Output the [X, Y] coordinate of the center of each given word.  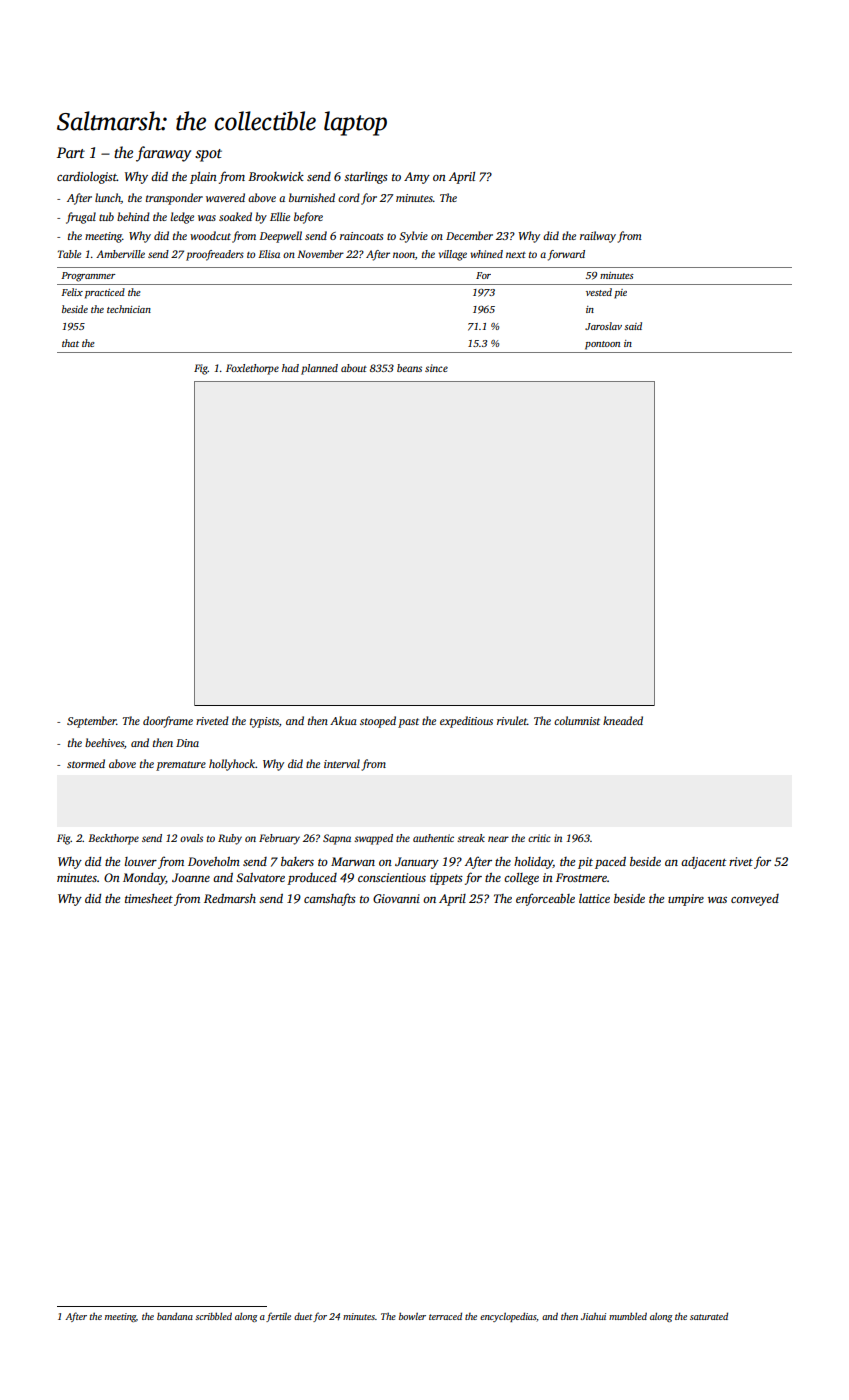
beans [409, 368]
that [70, 343]
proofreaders [215, 255]
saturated [709, 1316]
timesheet [149, 898]
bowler [412, 1316]
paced [610, 863]
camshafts [330, 899]
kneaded [623, 720]
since [436, 368]
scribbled [213, 1316]
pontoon [602, 345]
